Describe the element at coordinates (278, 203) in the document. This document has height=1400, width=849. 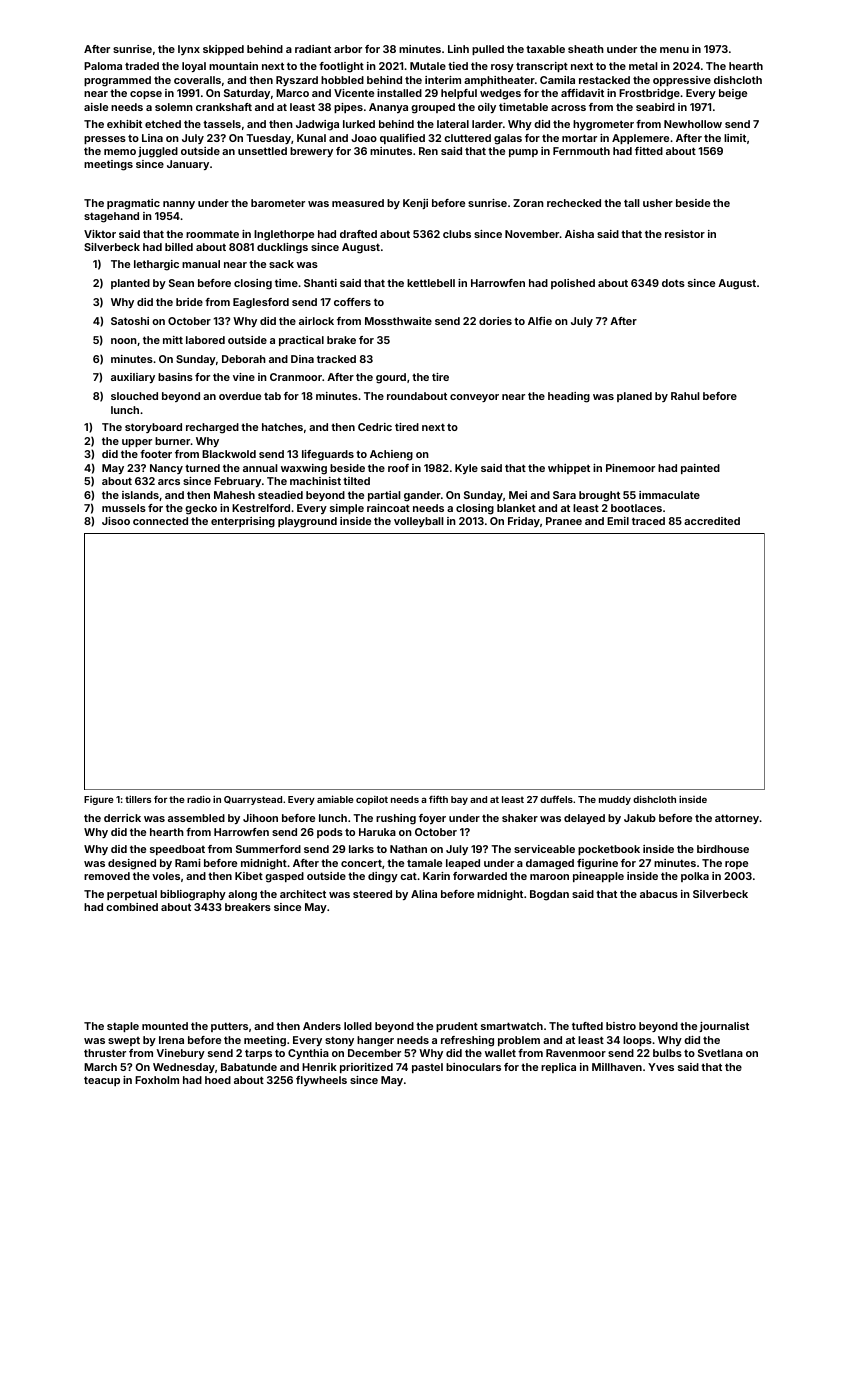
I see `barometer` at that location.
